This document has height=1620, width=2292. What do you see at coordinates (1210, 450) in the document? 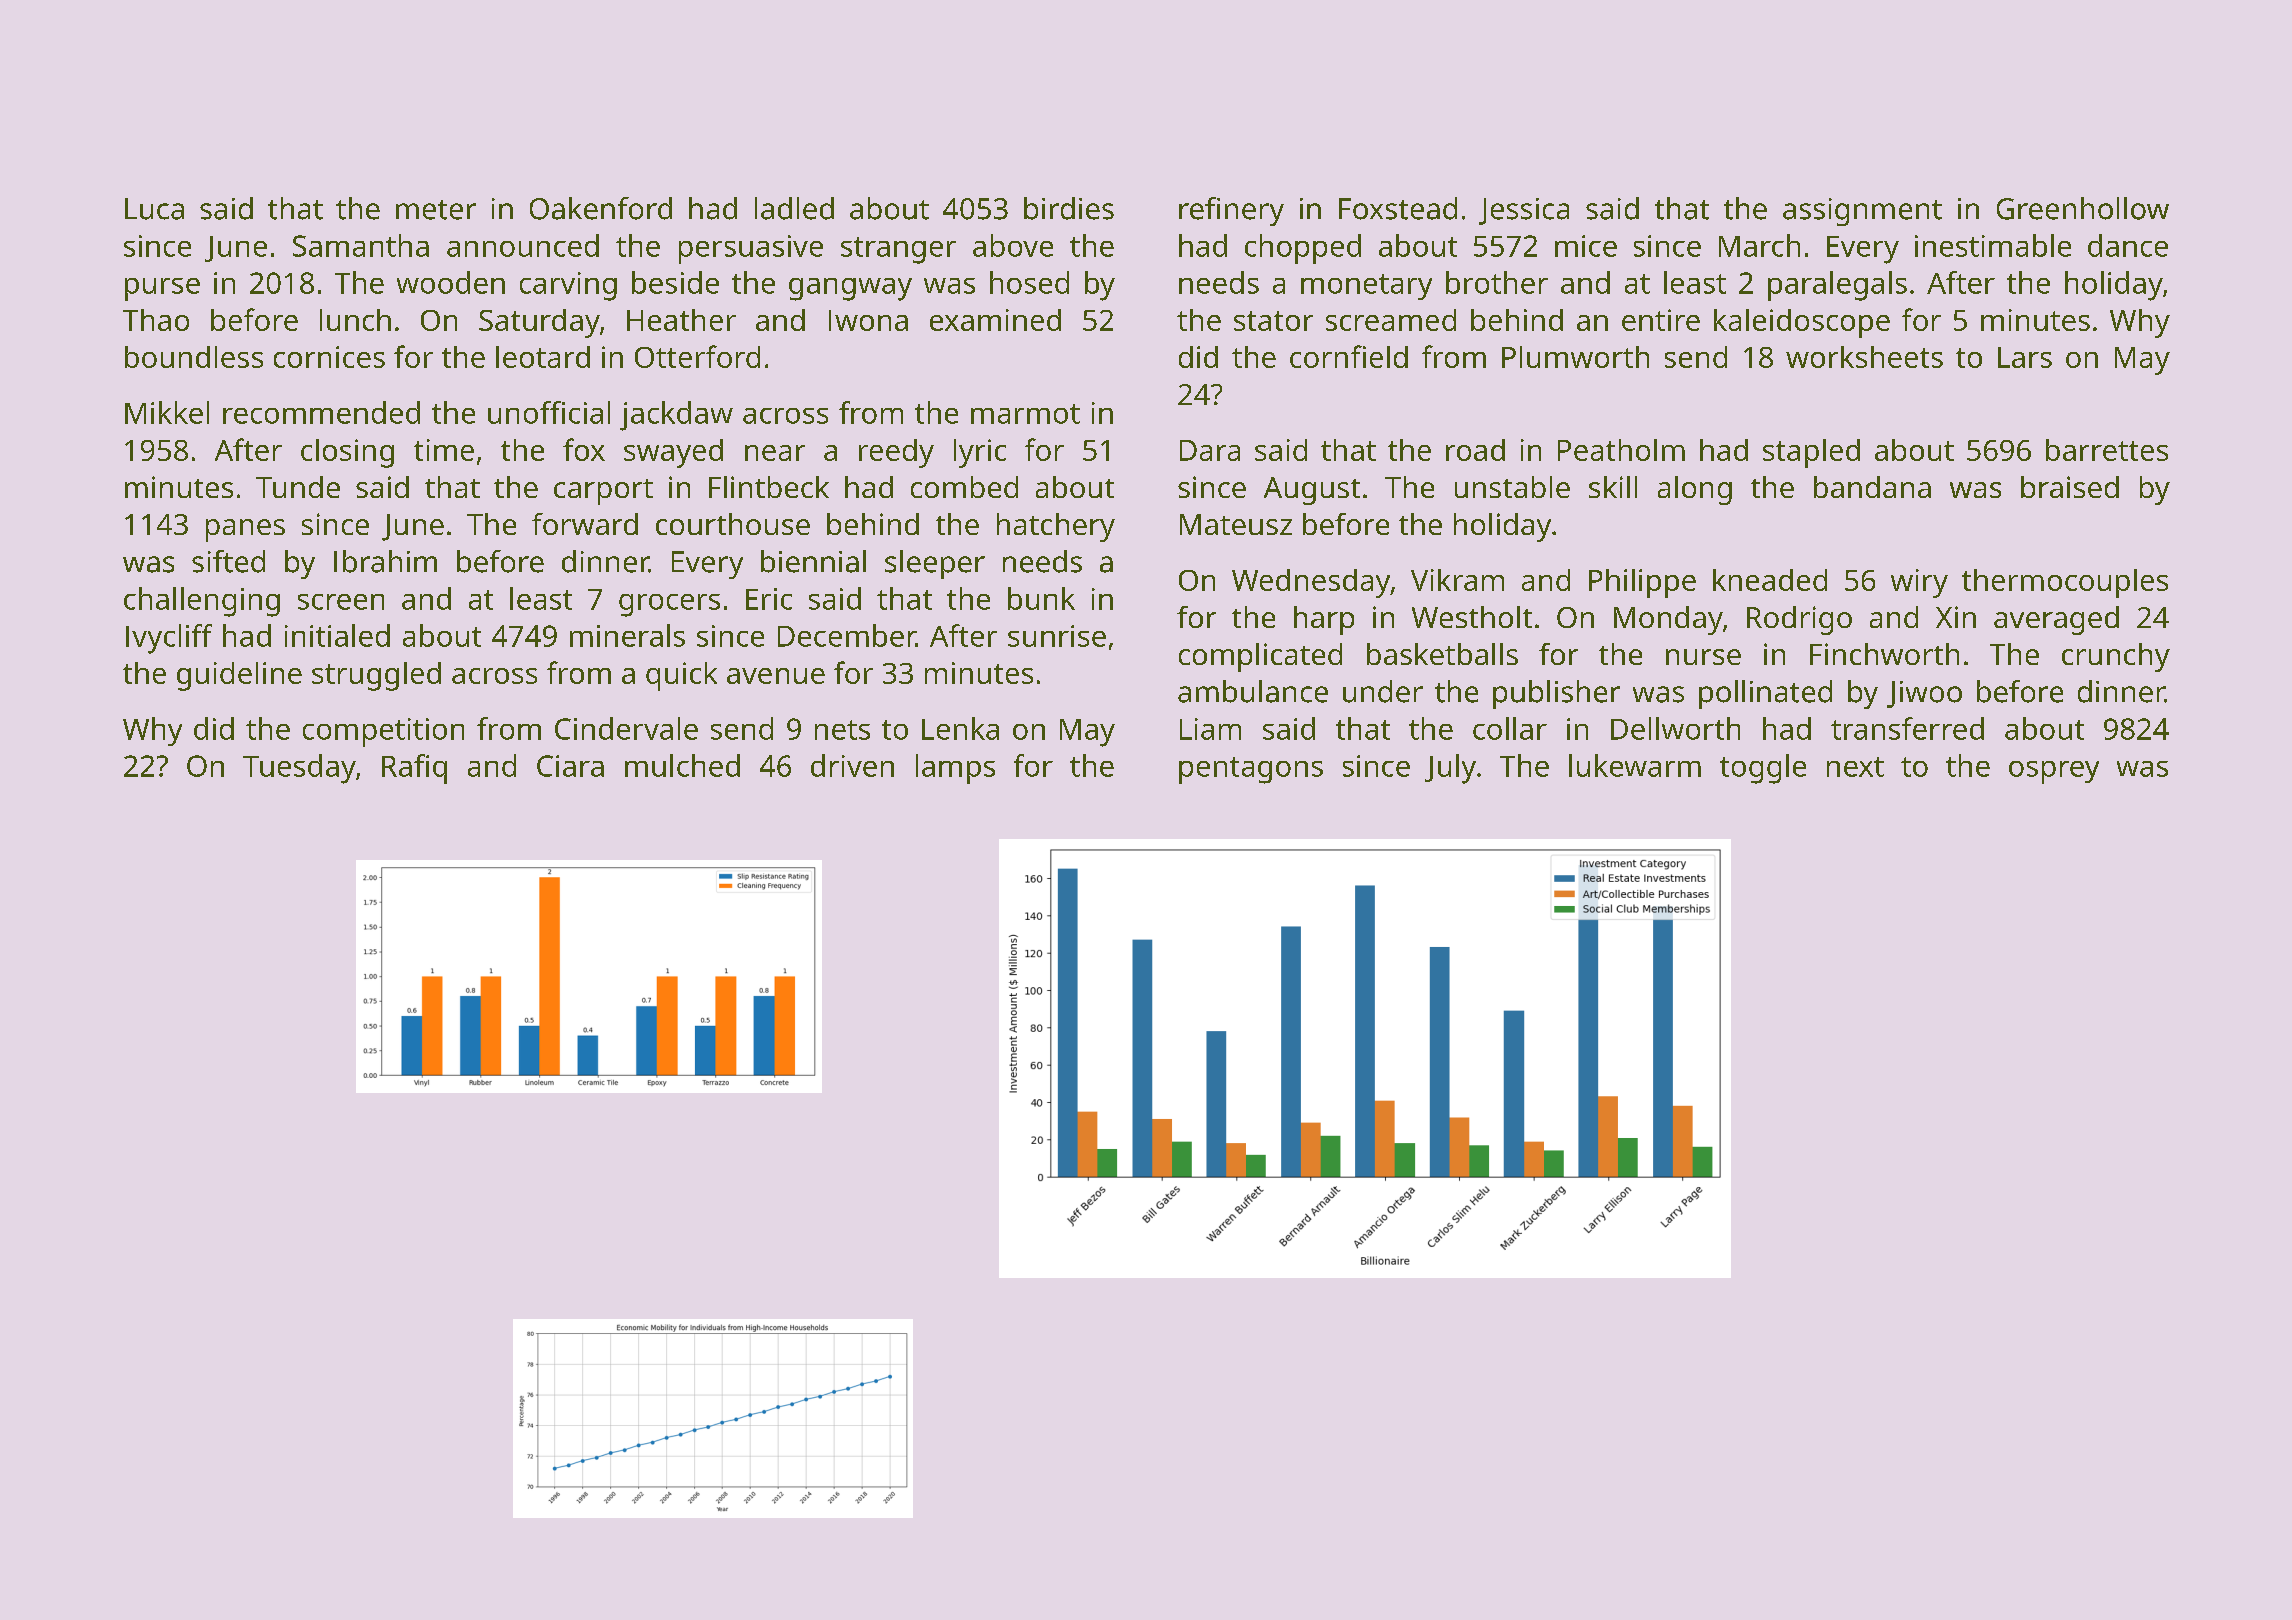
I see `Dara` at bounding box center [1210, 450].
